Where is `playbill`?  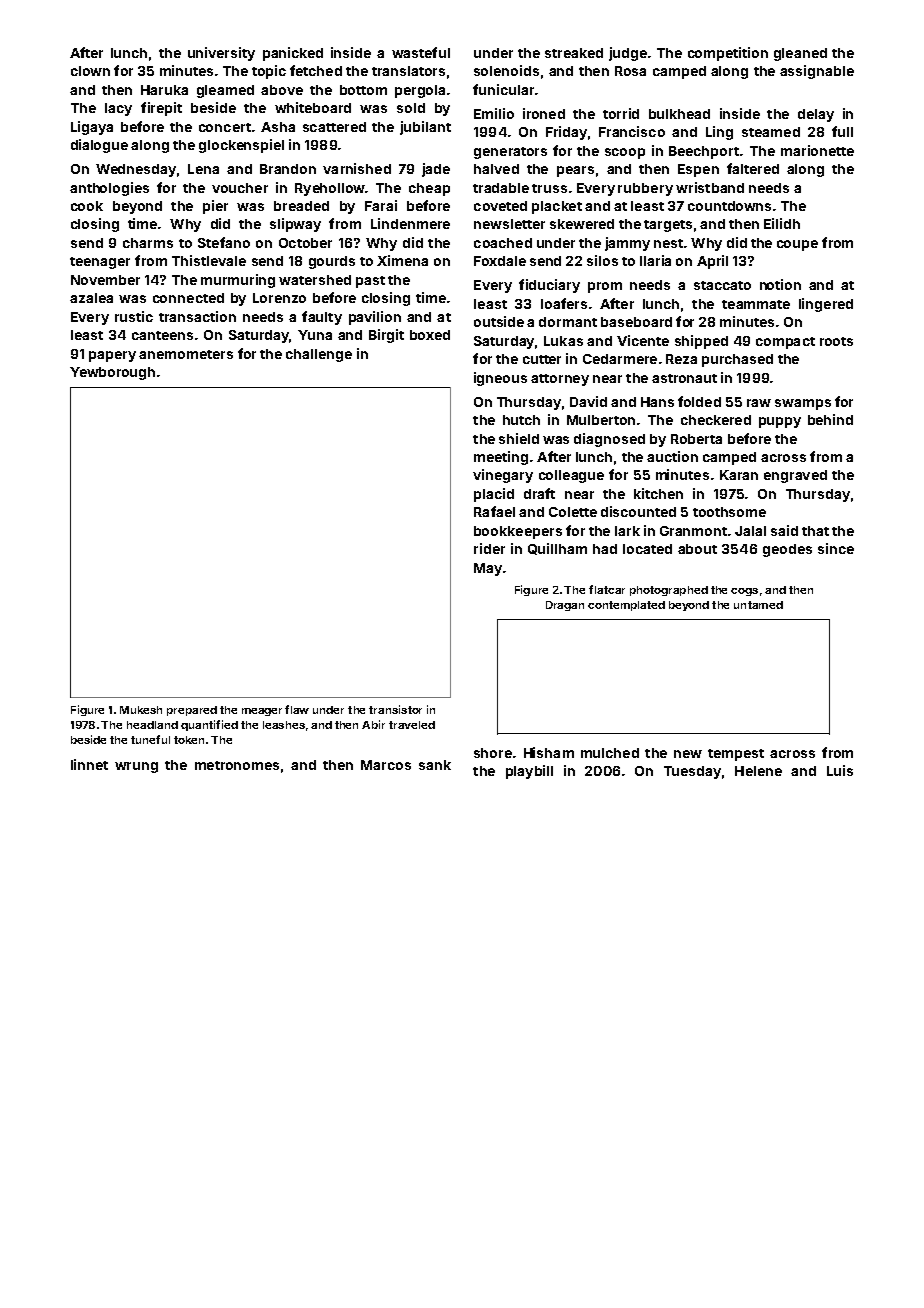 playbill is located at coordinates (529, 772).
